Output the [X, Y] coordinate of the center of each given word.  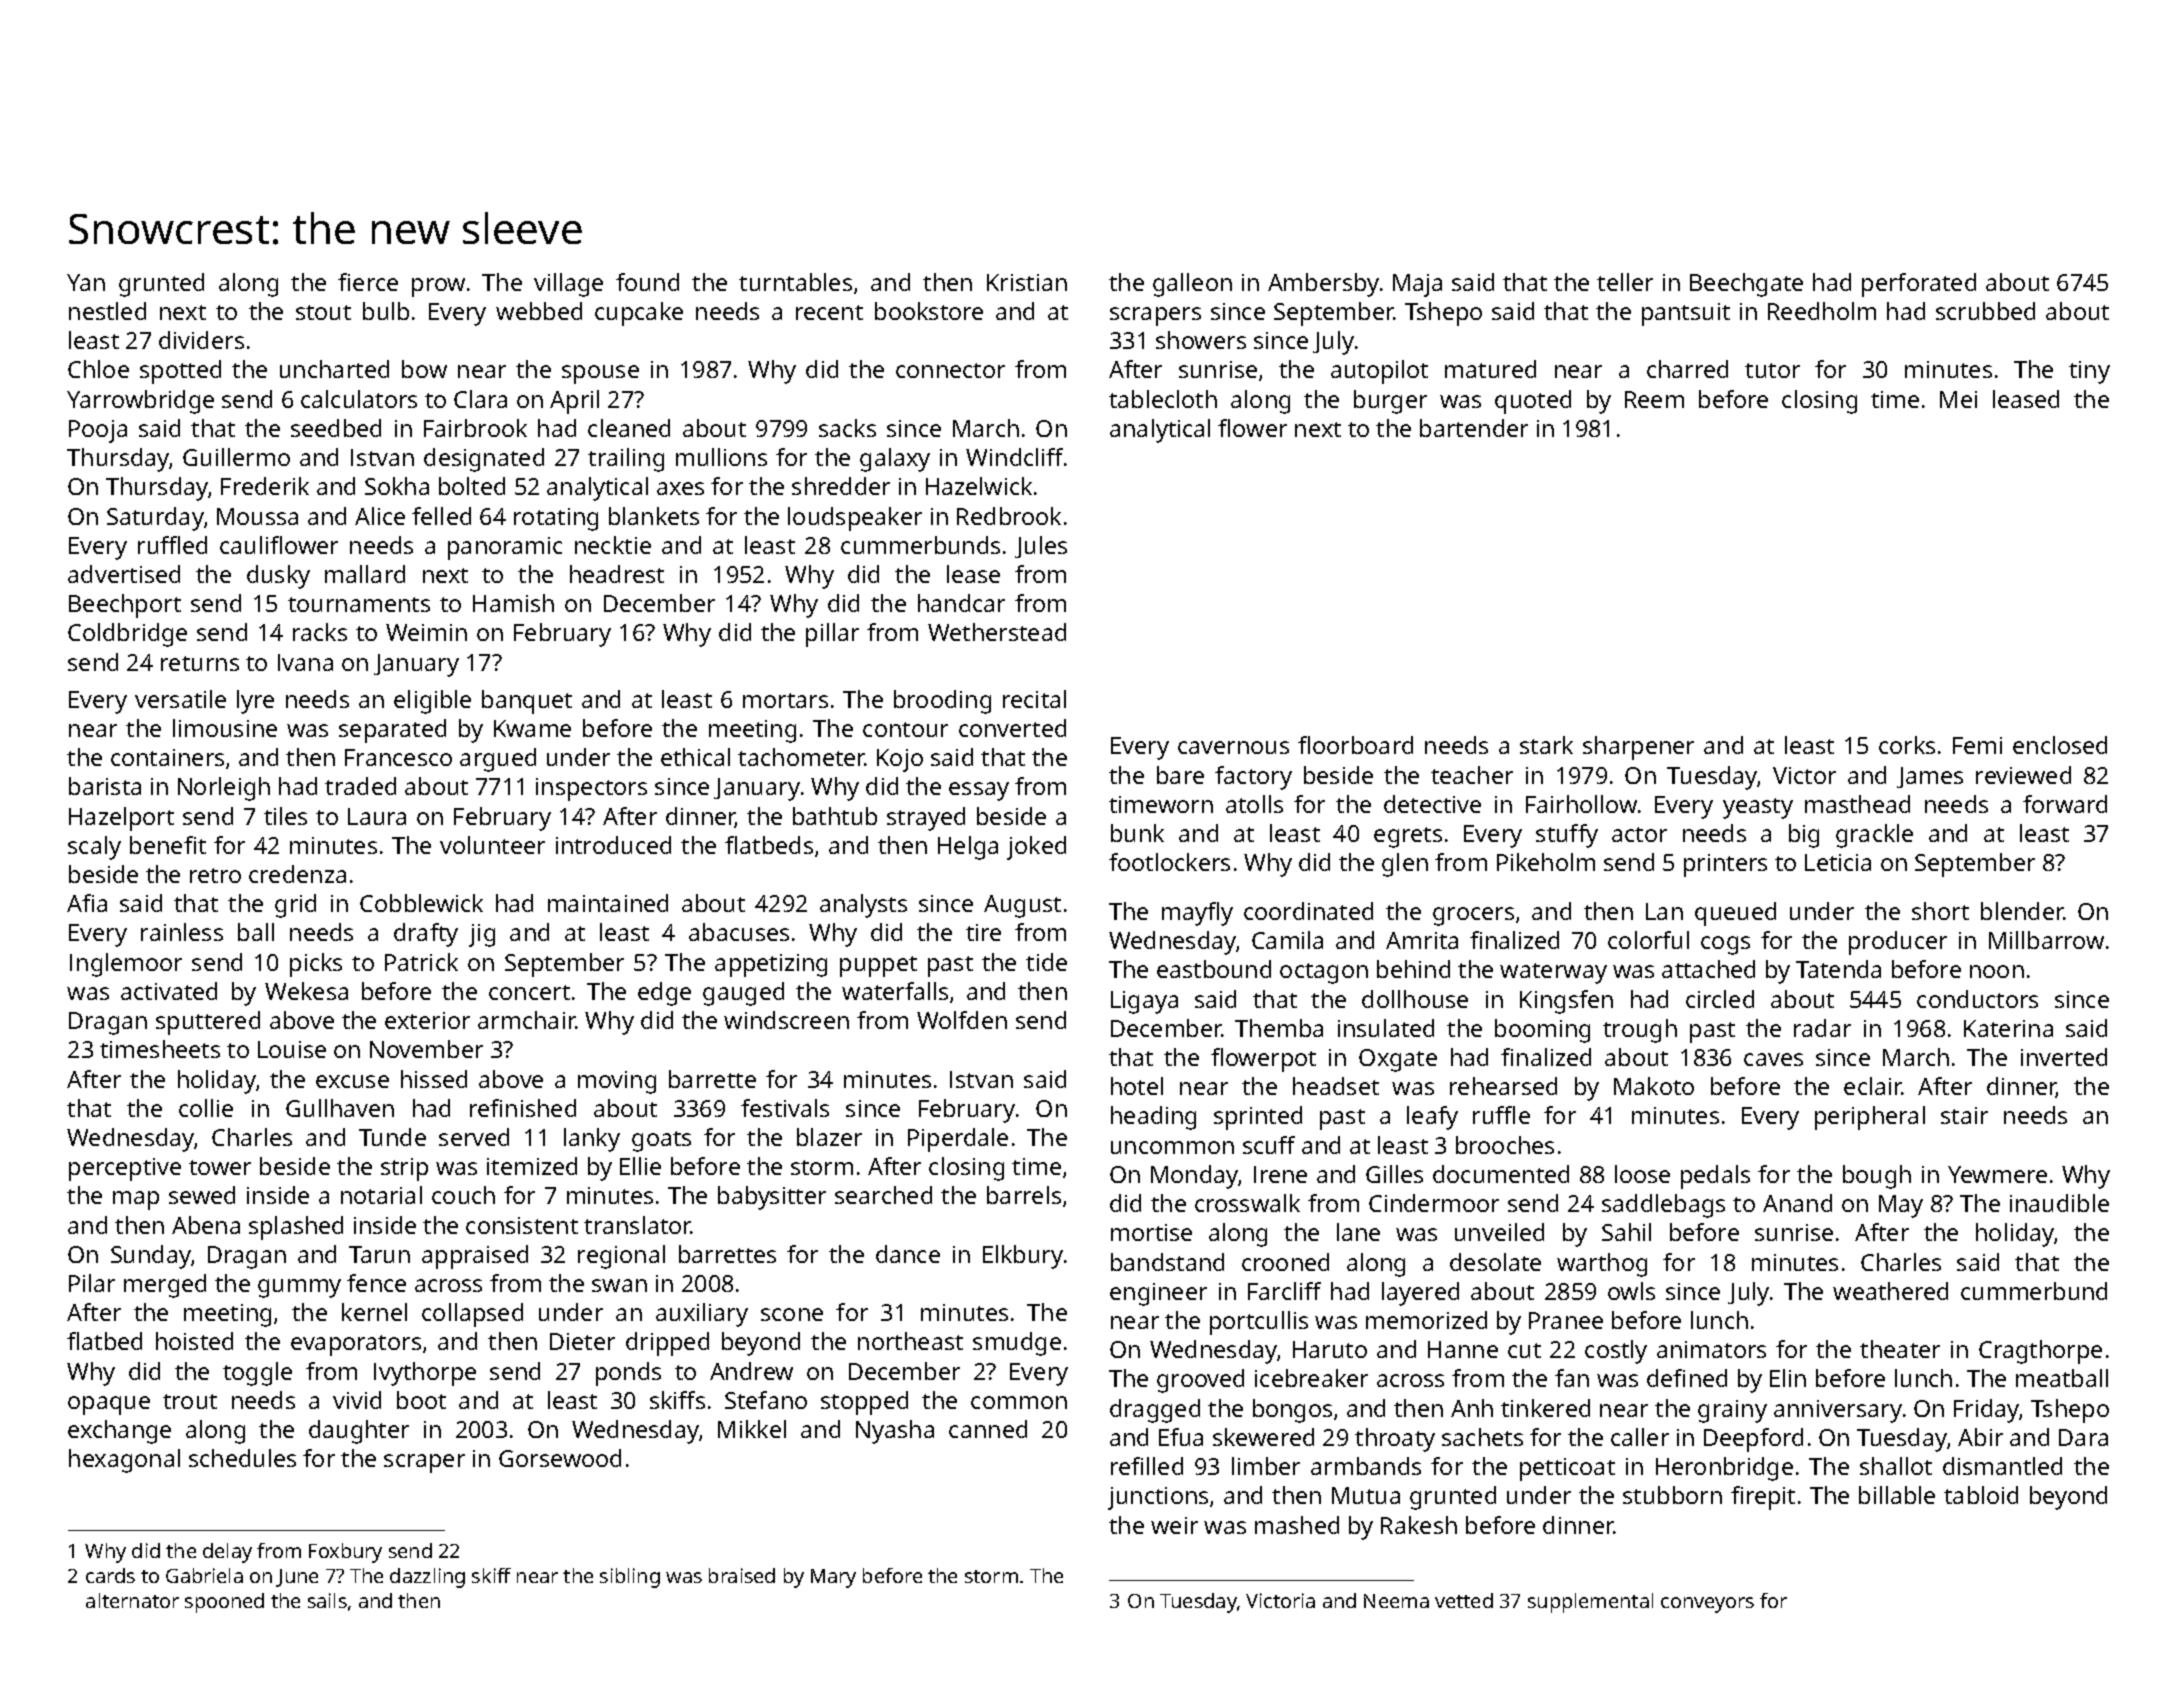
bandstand [1167, 1262]
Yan [86, 282]
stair [1964, 1115]
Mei [1958, 399]
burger [1390, 402]
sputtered [208, 1023]
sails [327, 1600]
